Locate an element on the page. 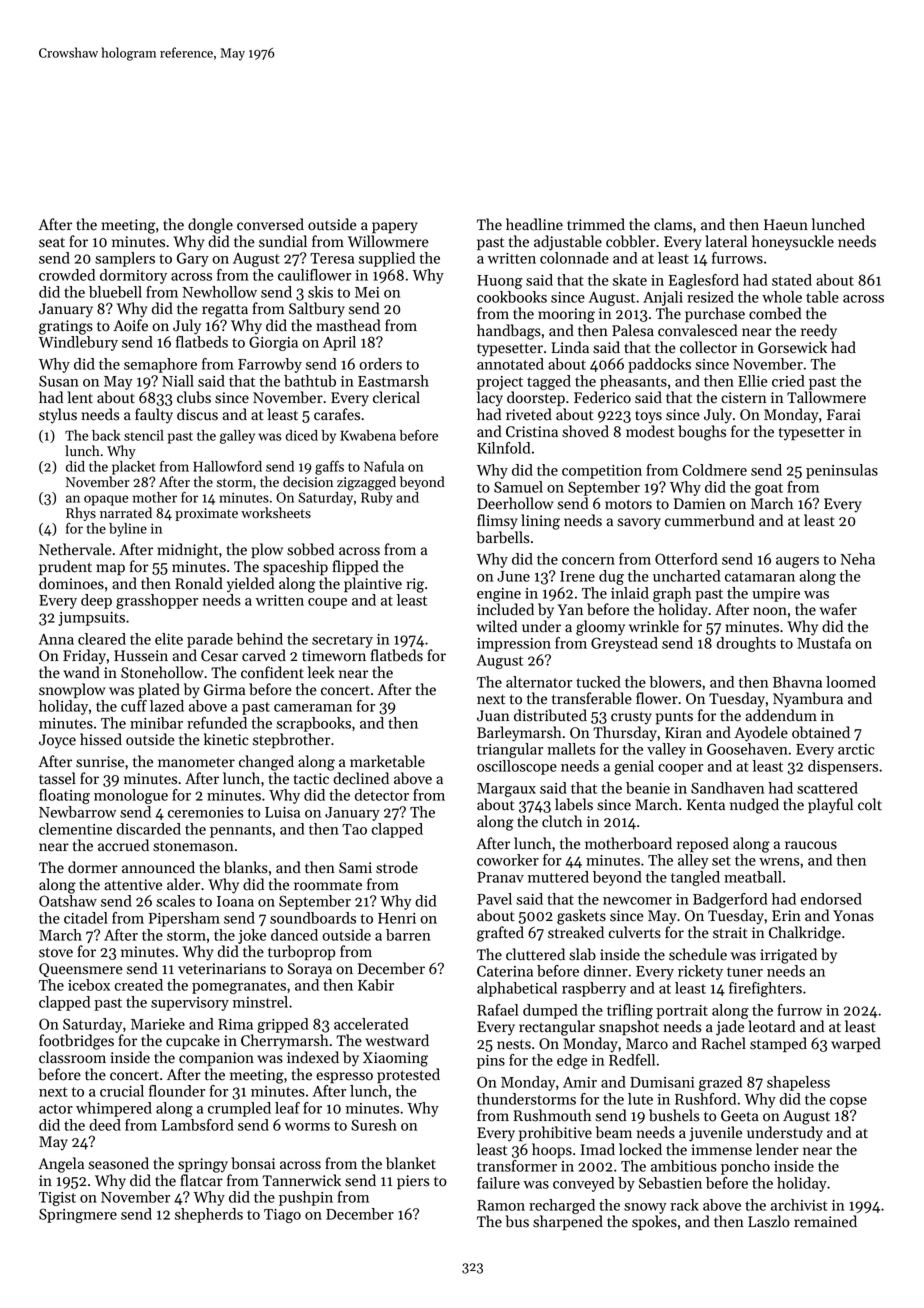 The image size is (924, 1308). roommate is located at coordinates (328, 885).
